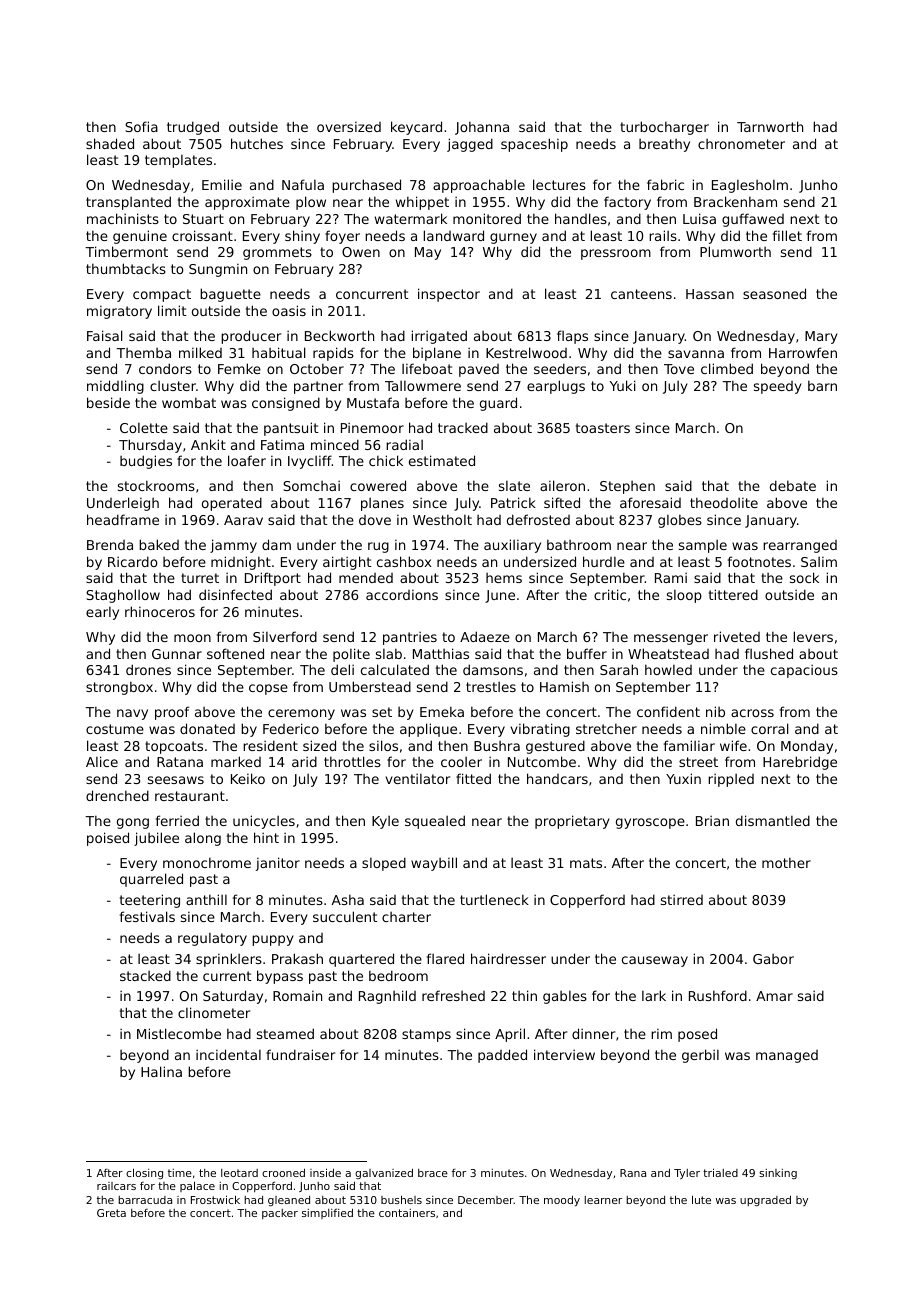 The height and width of the image is (1308, 924). What do you see at coordinates (682, 900) in the image?
I see `stirred` at bounding box center [682, 900].
